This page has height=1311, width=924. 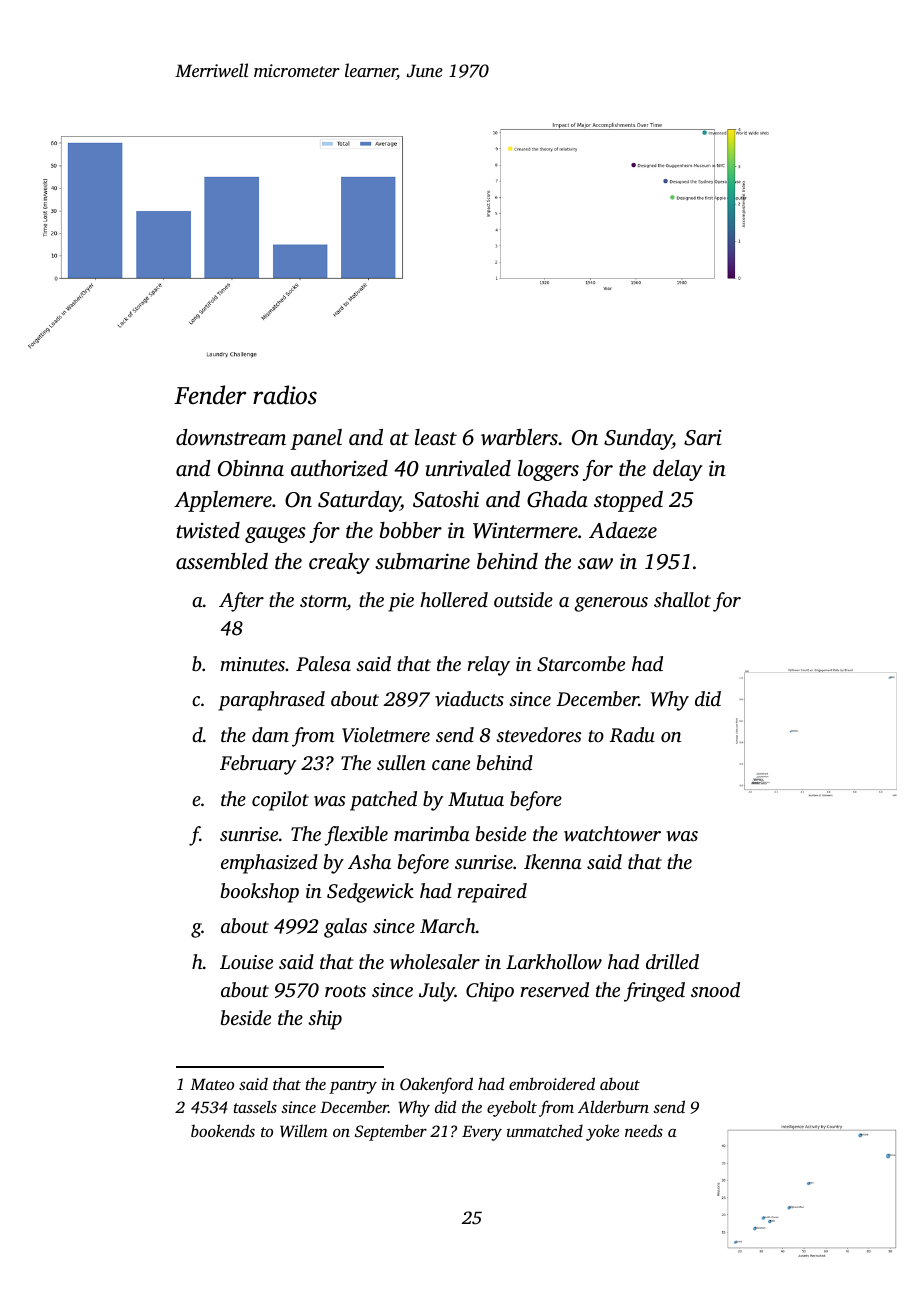 I want to click on Mateo, so click(x=212, y=1084).
